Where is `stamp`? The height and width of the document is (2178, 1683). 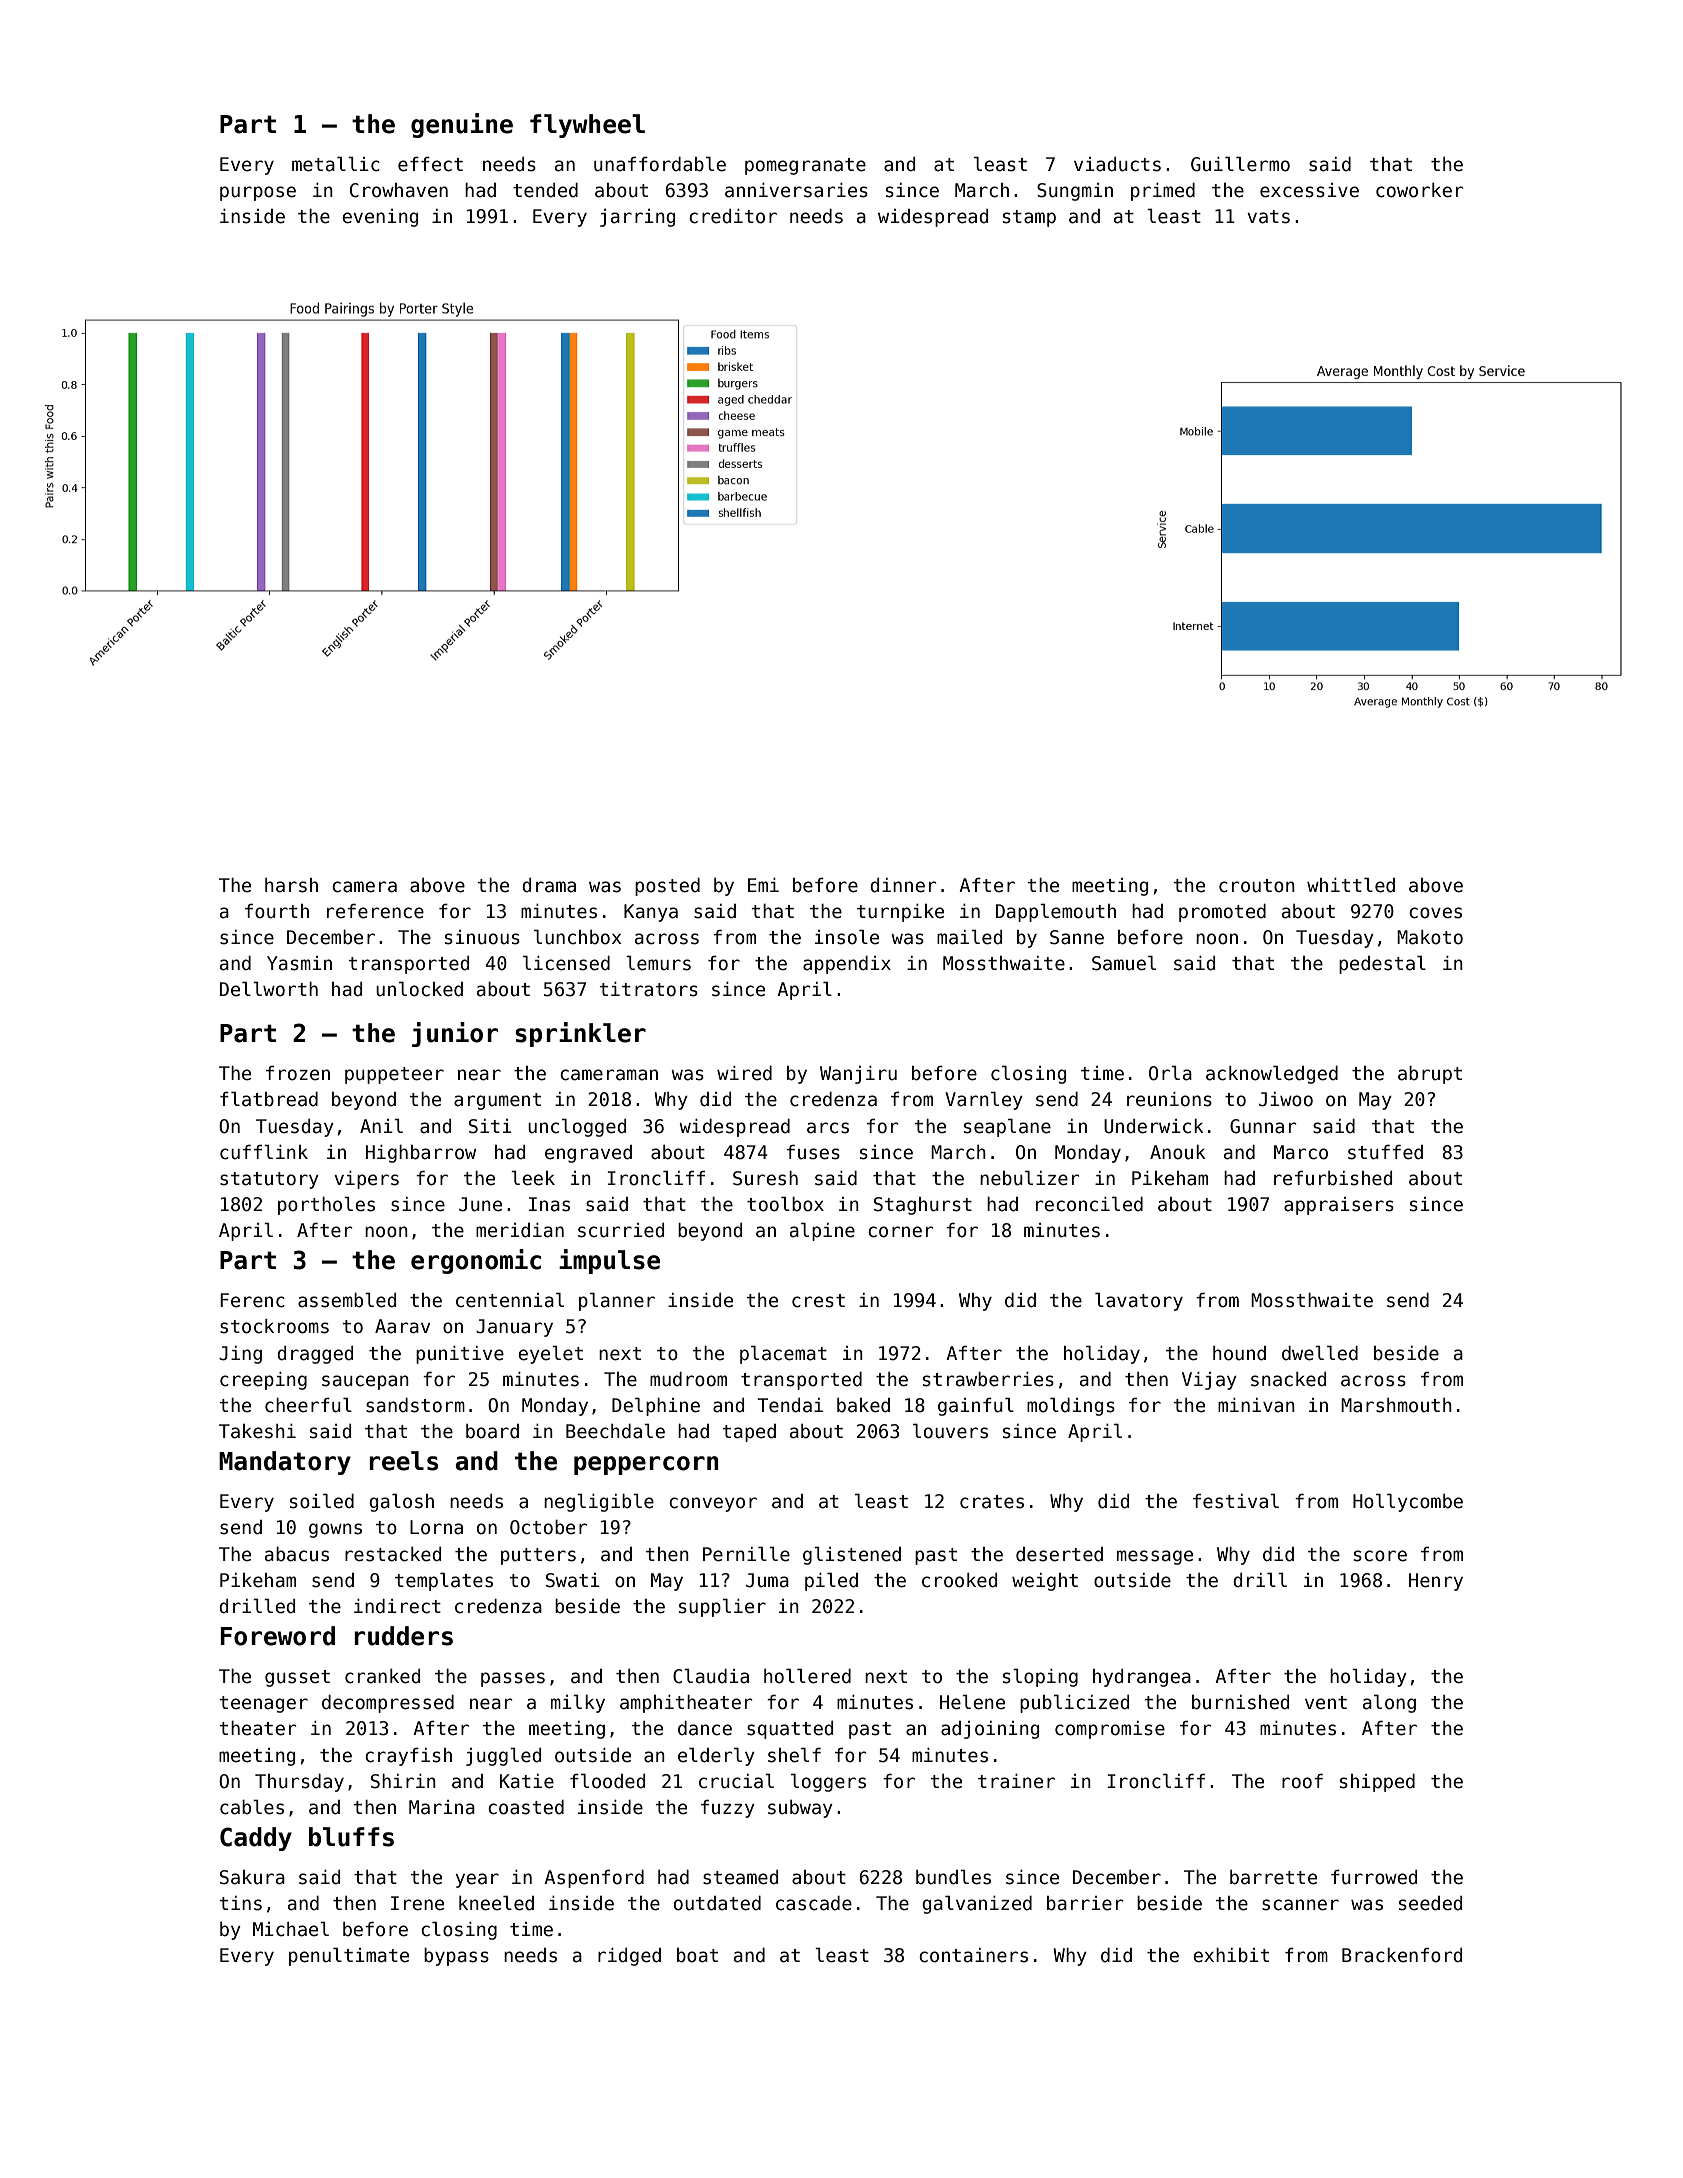 stamp is located at coordinates (1029, 218).
